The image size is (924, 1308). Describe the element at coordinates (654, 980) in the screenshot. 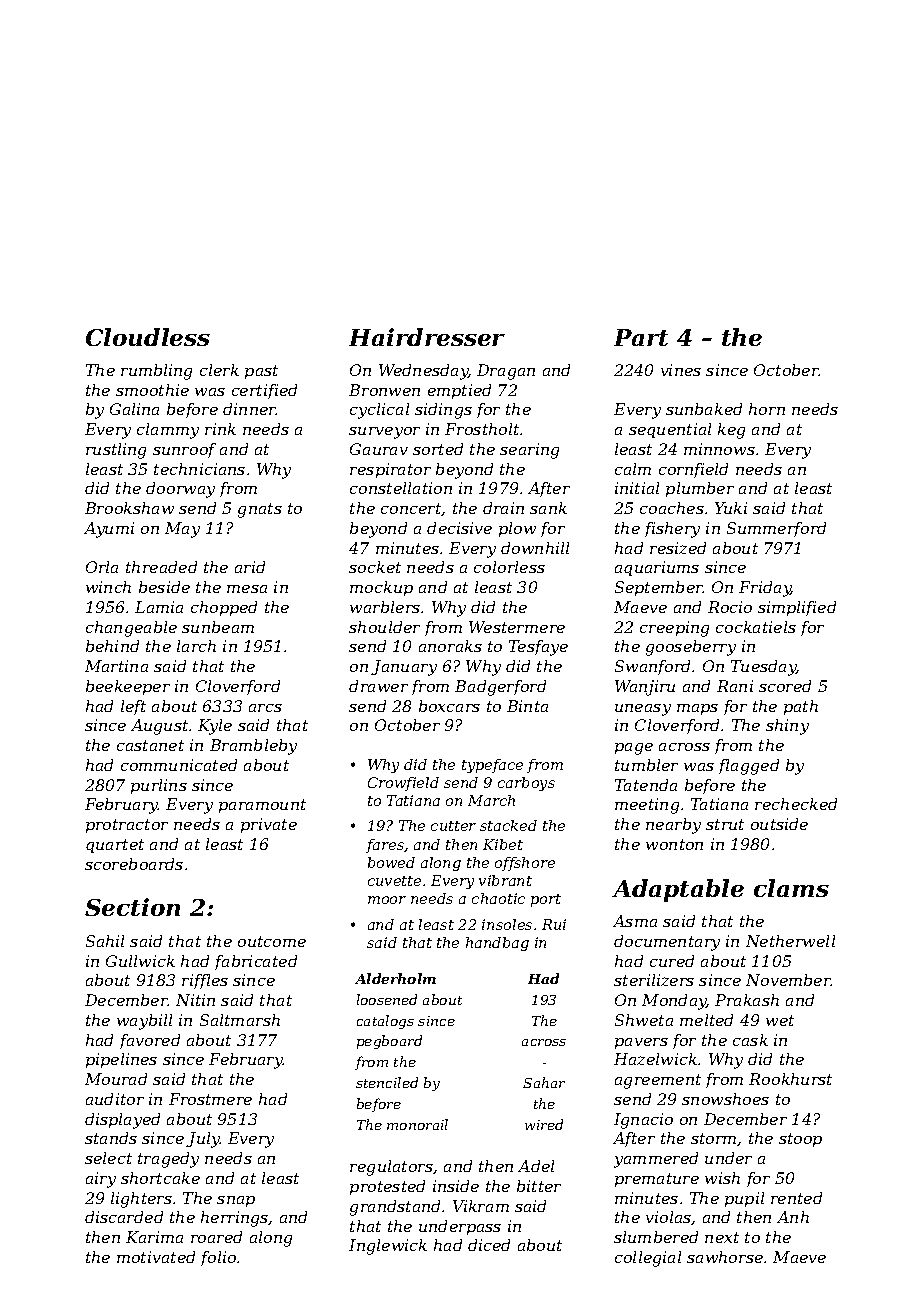

I see `sterilizers` at that location.
